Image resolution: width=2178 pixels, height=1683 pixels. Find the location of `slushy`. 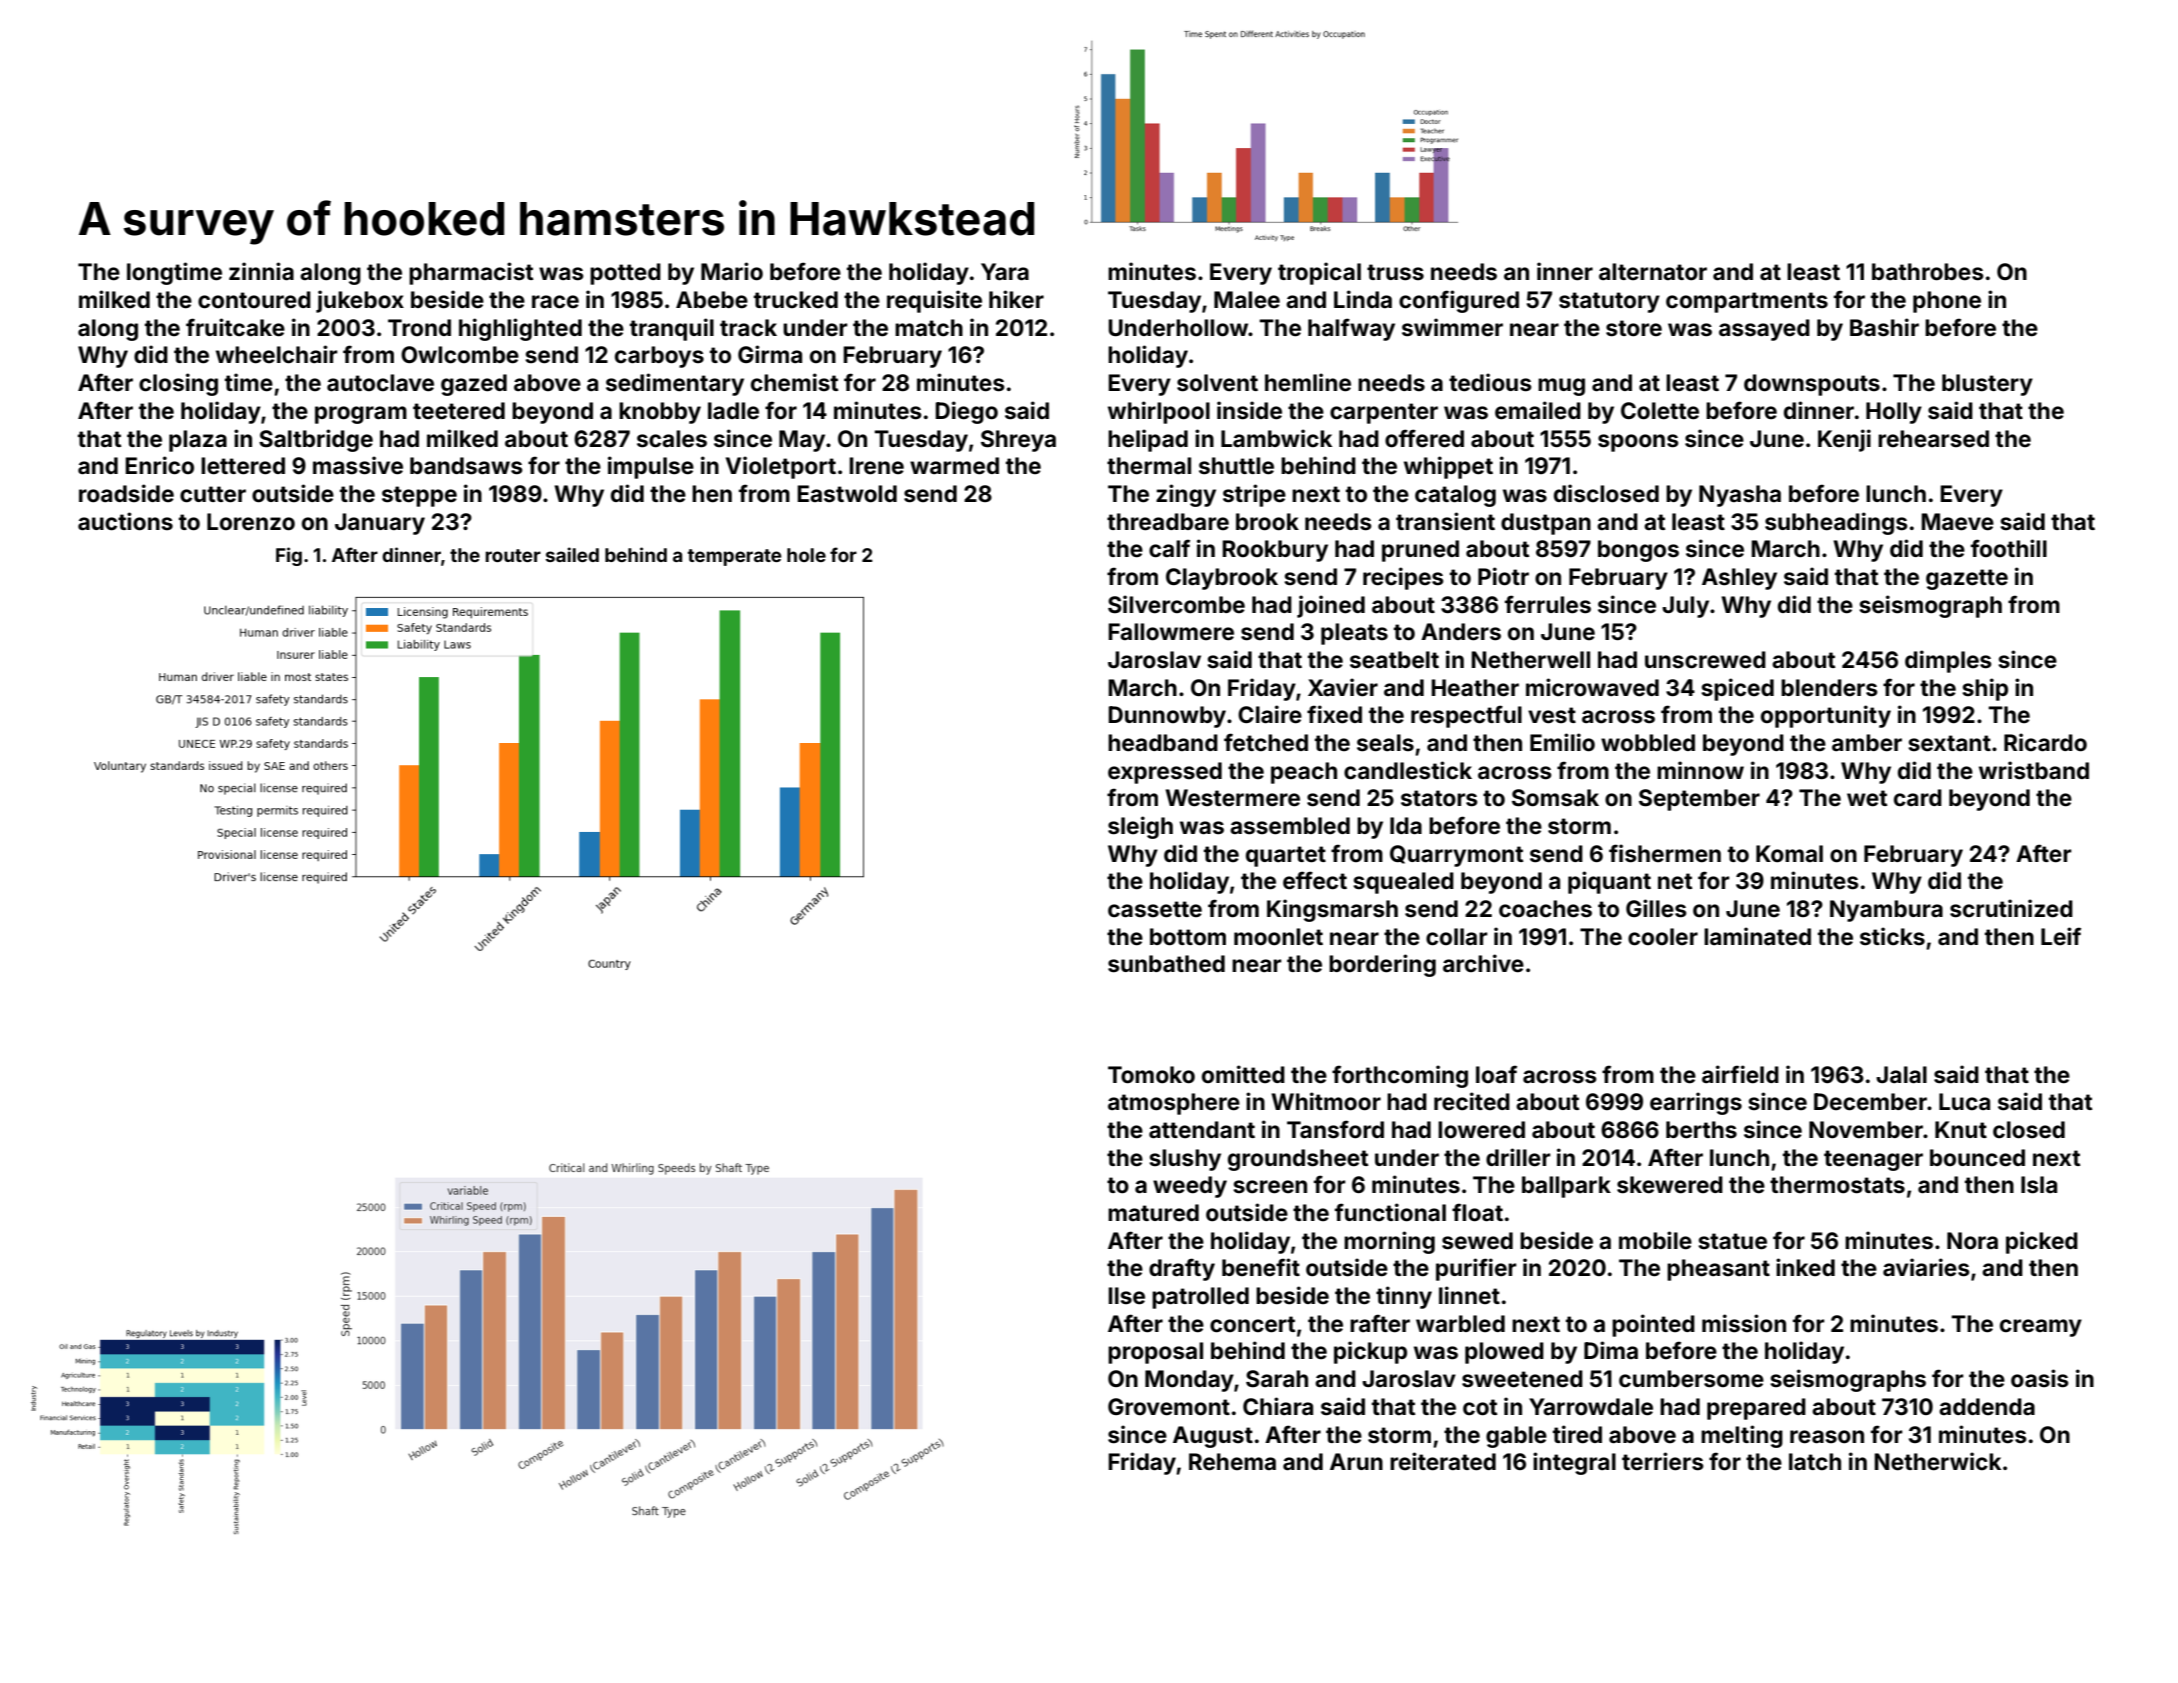

slushy is located at coordinates (1185, 1160).
